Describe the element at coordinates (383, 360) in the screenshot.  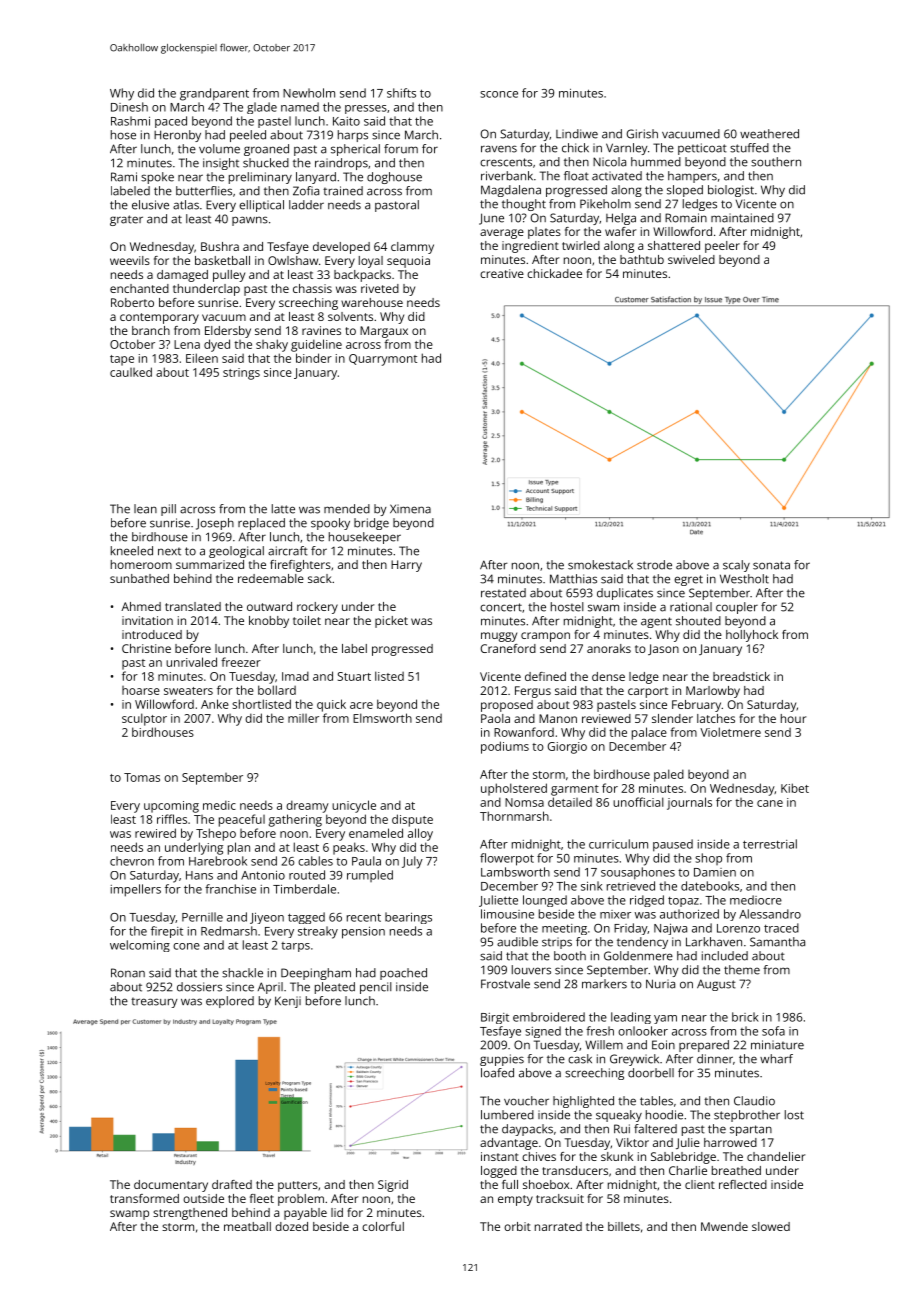
I see `Quarrymont` at that location.
